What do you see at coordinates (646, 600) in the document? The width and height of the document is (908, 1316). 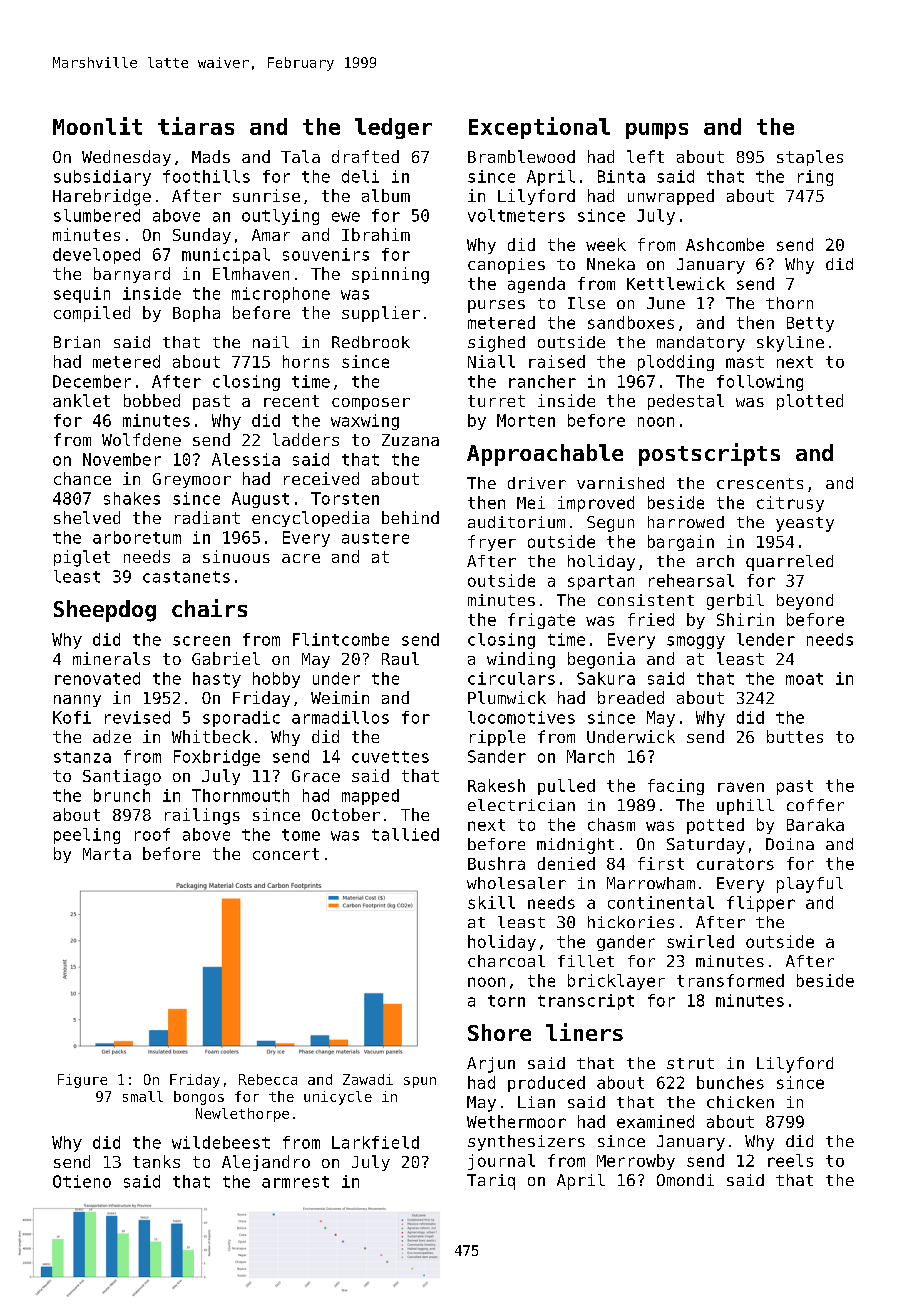 I see `consistent` at bounding box center [646, 600].
